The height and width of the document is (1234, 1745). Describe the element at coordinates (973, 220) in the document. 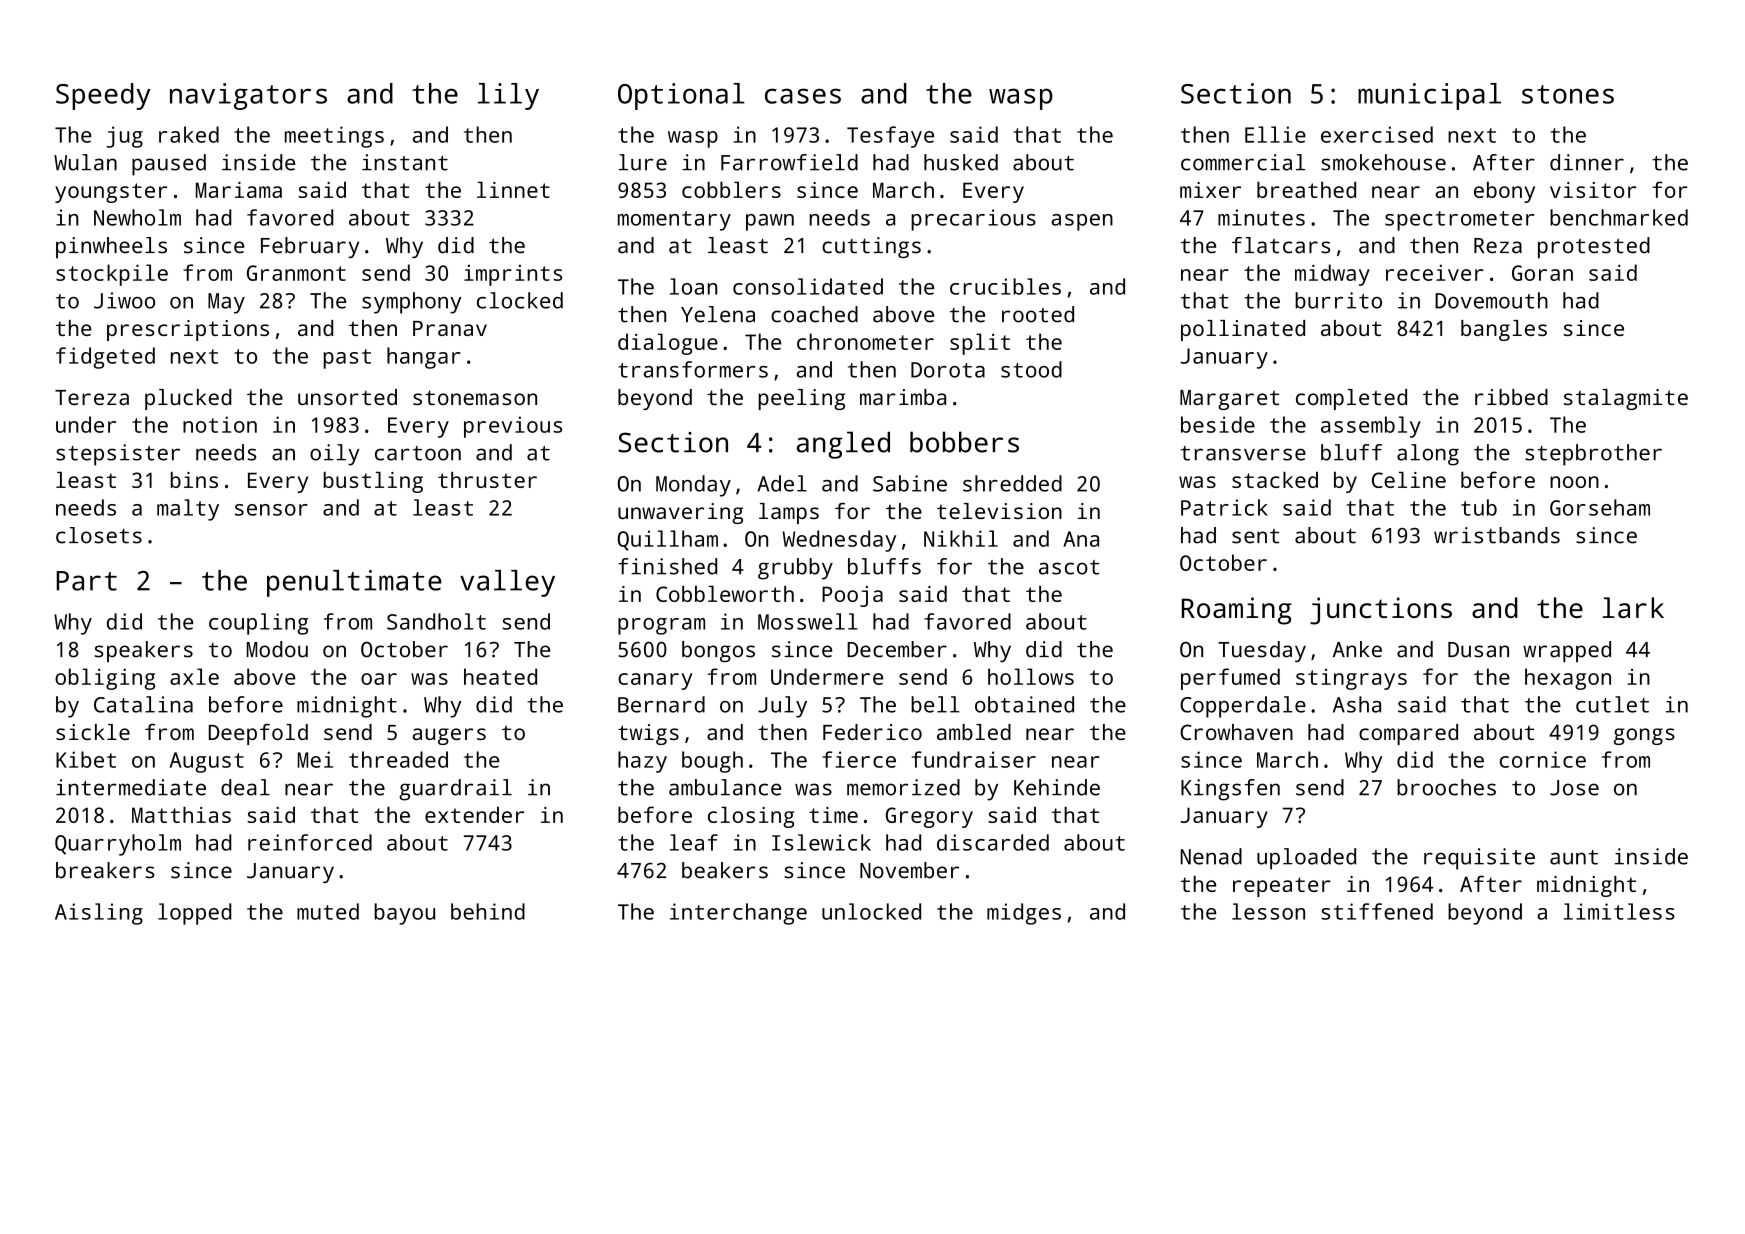

I see `precarious` at that location.
